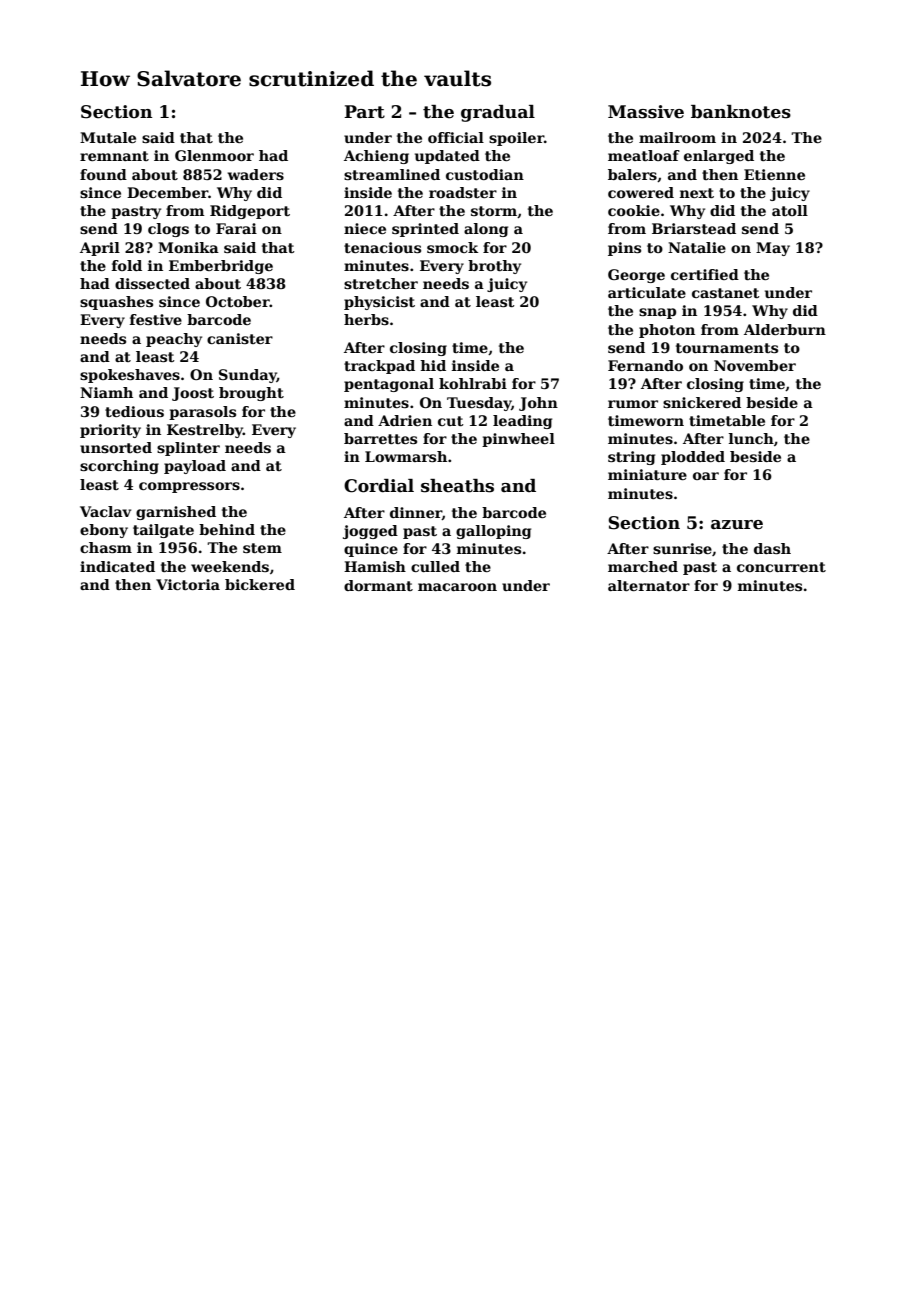 The height and width of the screenshot is (1316, 908). I want to click on Kestrelby, so click(205, 431).
